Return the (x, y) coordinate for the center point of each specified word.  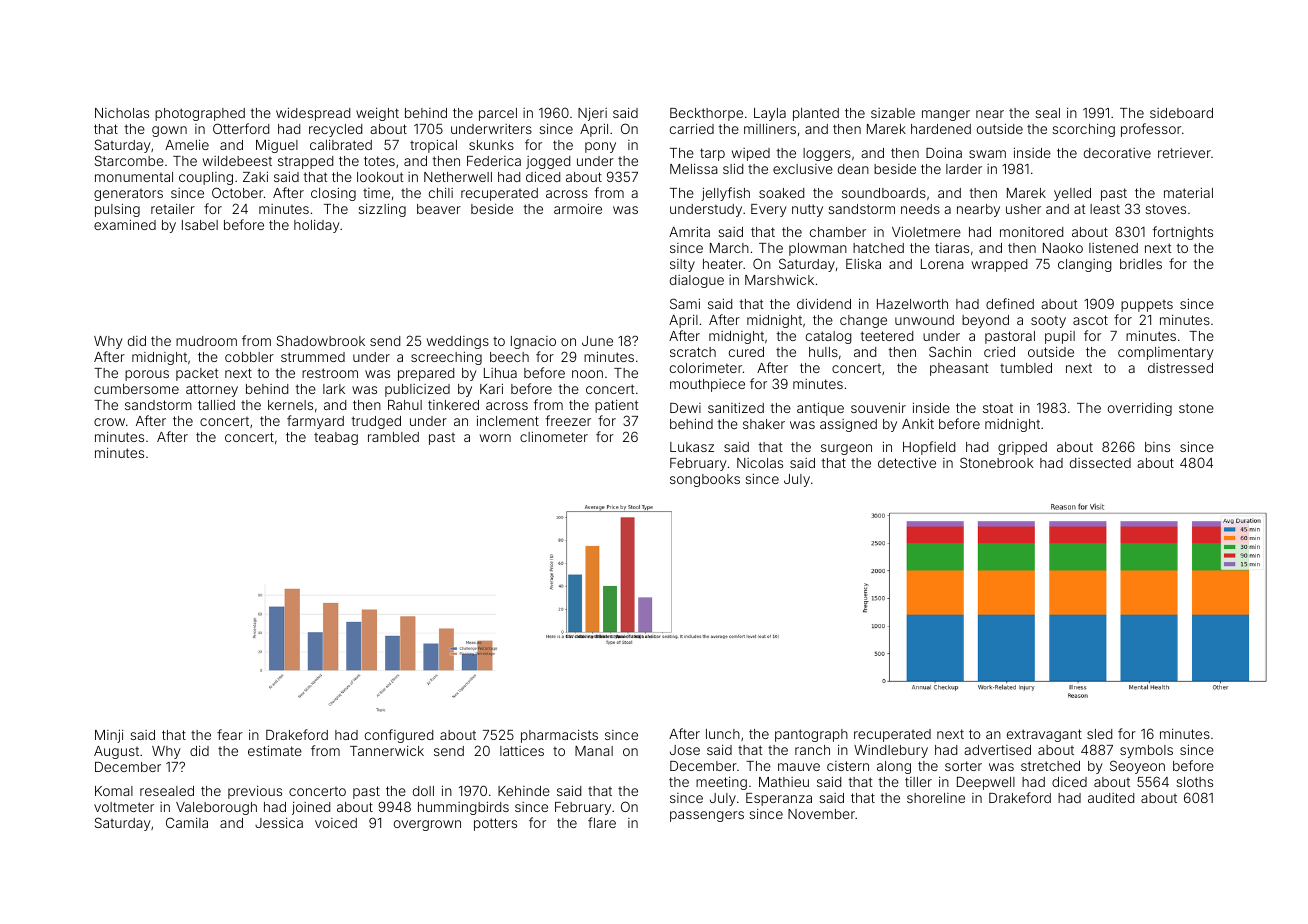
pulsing (117, 210)
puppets (1147, 306)
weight (377, 114)
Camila (187, 822)
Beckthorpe (706, 114)
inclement (508, 420)
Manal (594, 751)
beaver (439, 209)
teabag (336, 438)
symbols (1146, 751)
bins (1157, 447)
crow (109, 422)
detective (907, 462)
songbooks (705, 480)
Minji (109, 736)
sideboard (1181, 113)
